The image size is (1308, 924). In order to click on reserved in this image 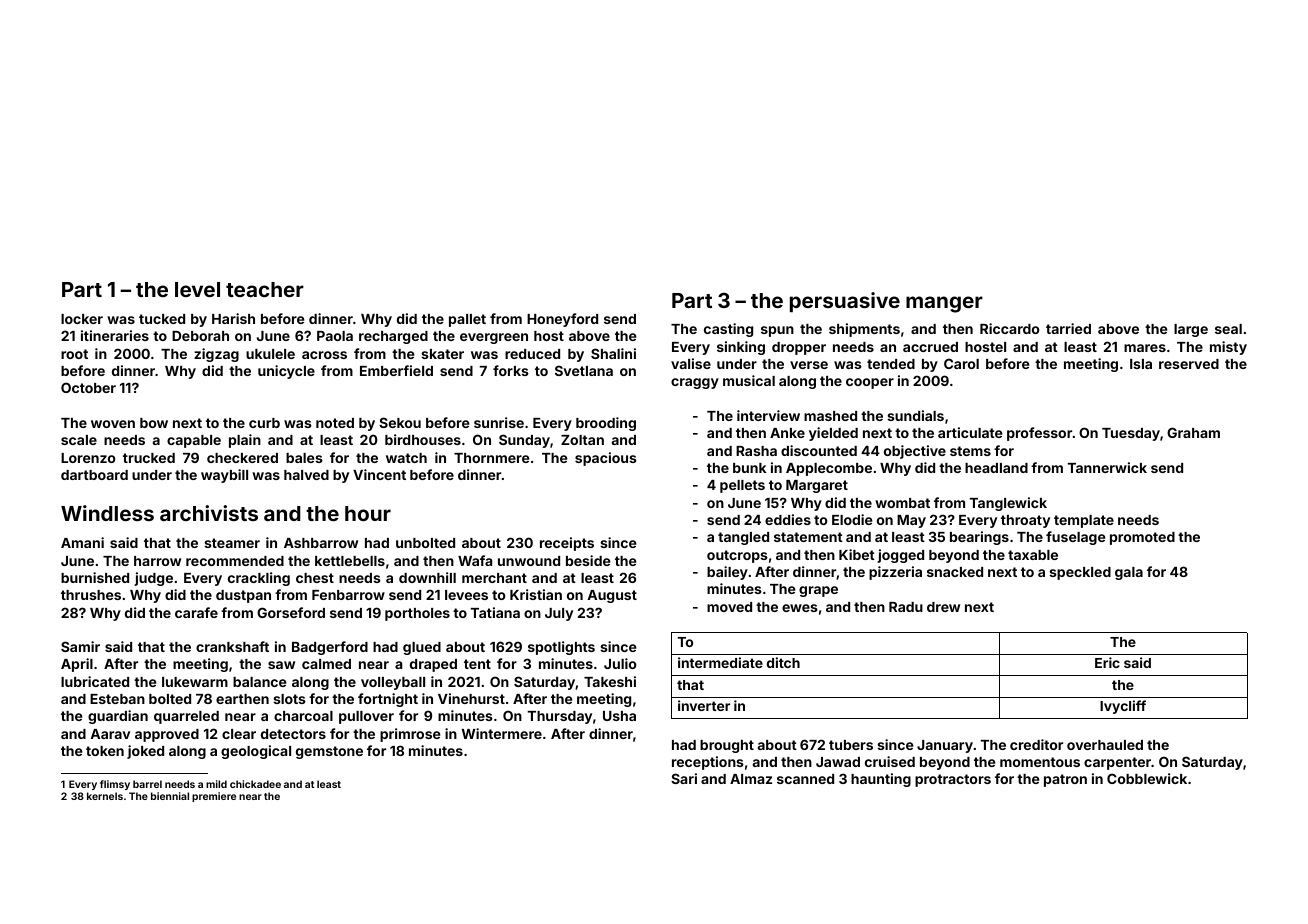, I will do `click(1189, 364)`.
